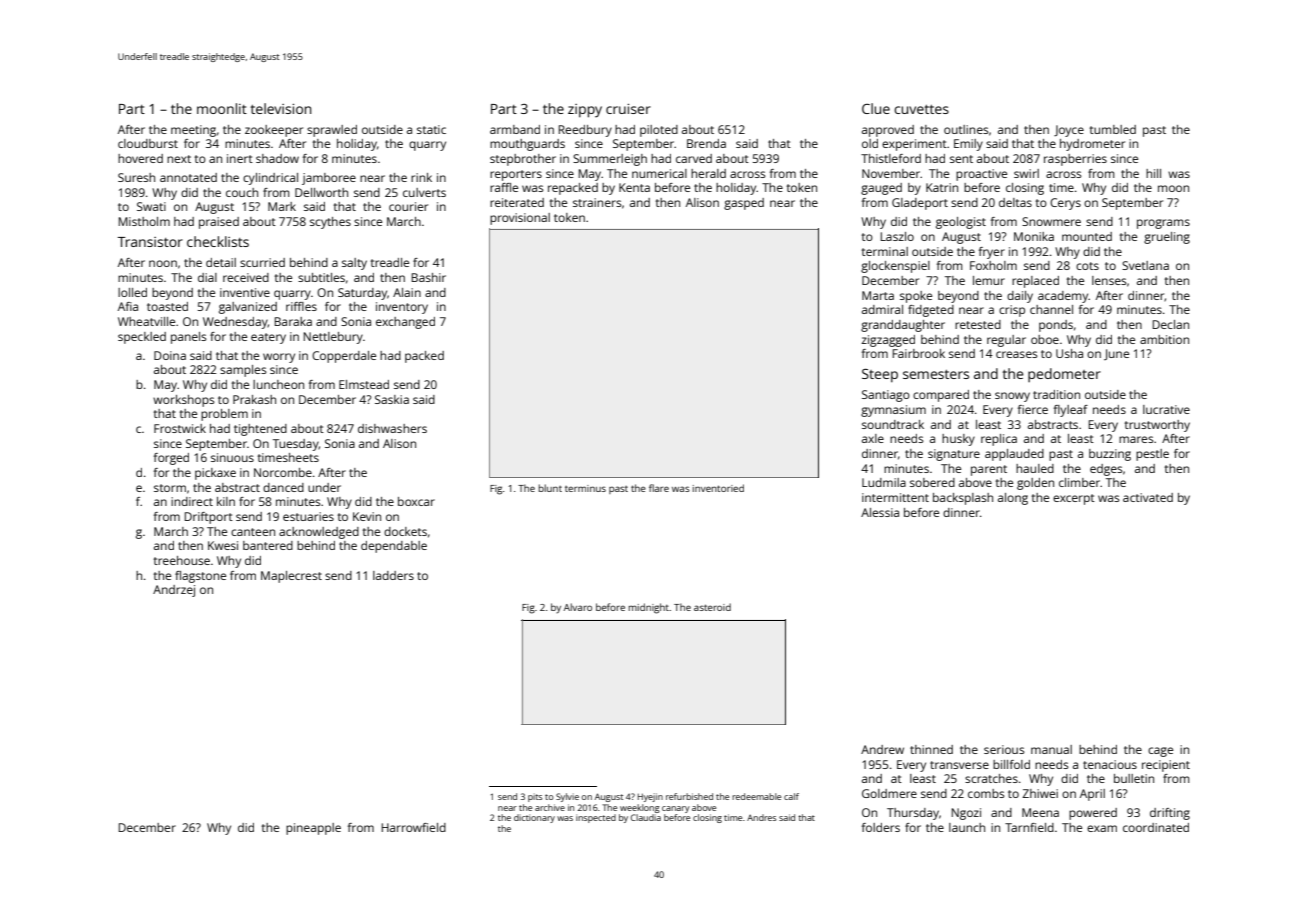 The image size is (1308, 924). Describe the element at coordinates (1166, 766) in the screenshot. I see `recipient` at that location.
